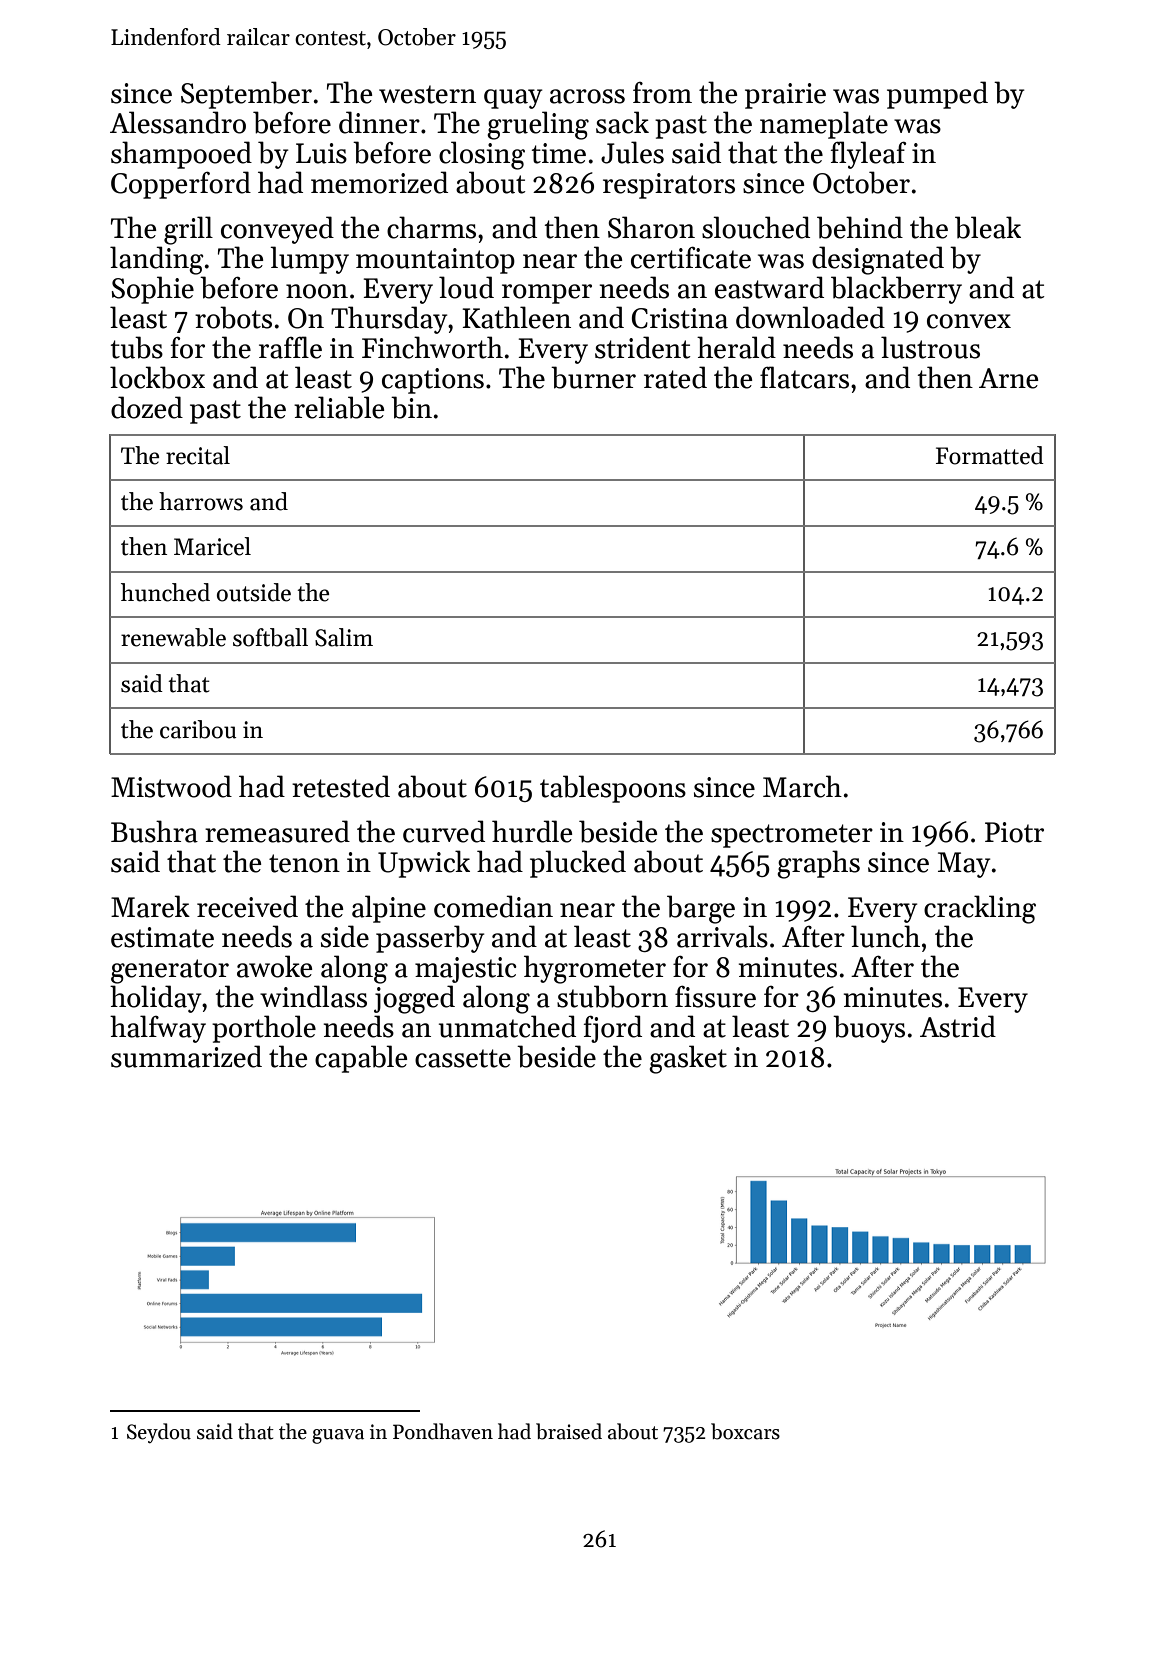 The image size is (1165, 1654). Describe the element at coordinates (937, 95) in the document. I see `pumped` at that location.
